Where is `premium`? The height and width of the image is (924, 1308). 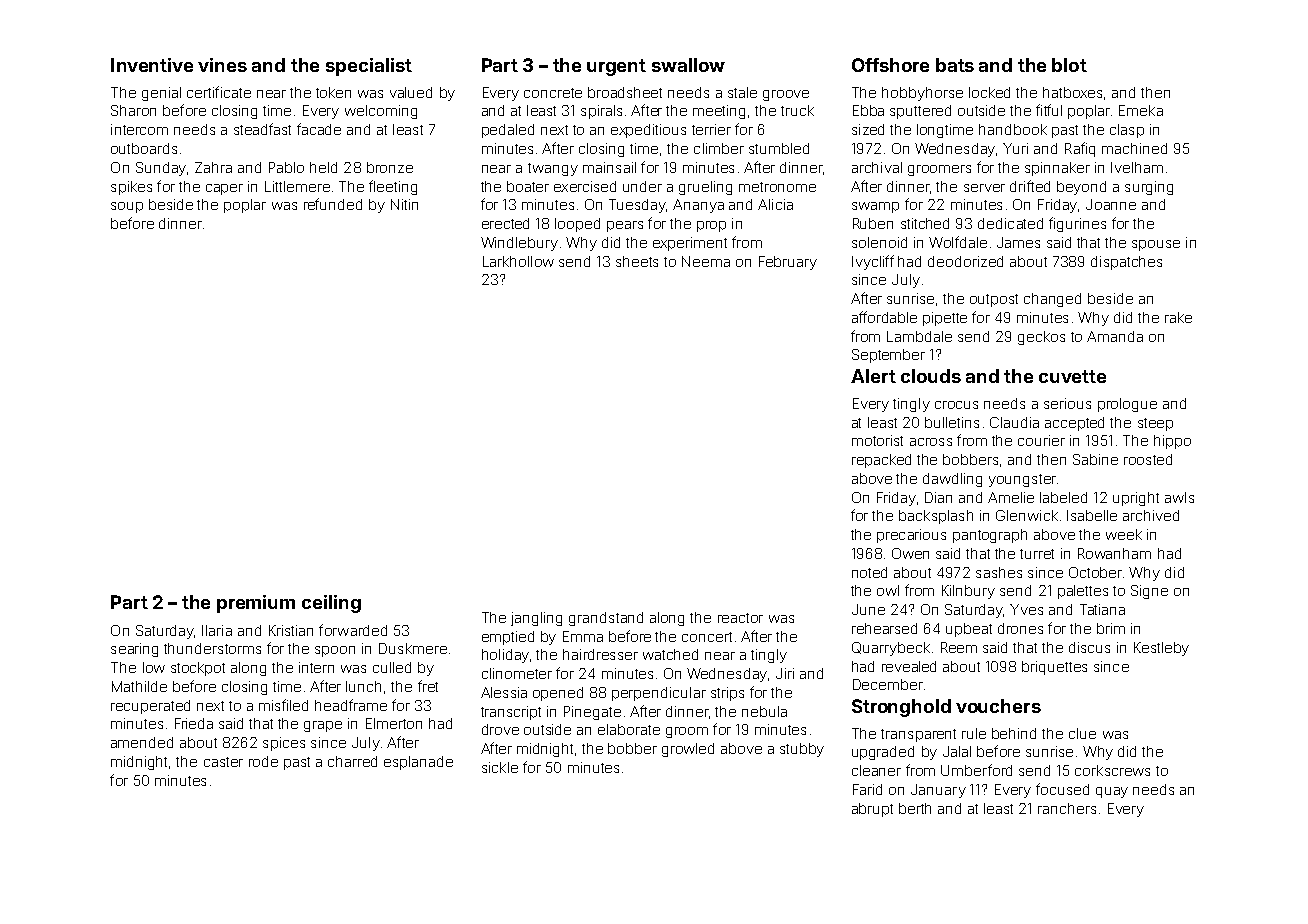
premium is located at coordinates (256, 604).
